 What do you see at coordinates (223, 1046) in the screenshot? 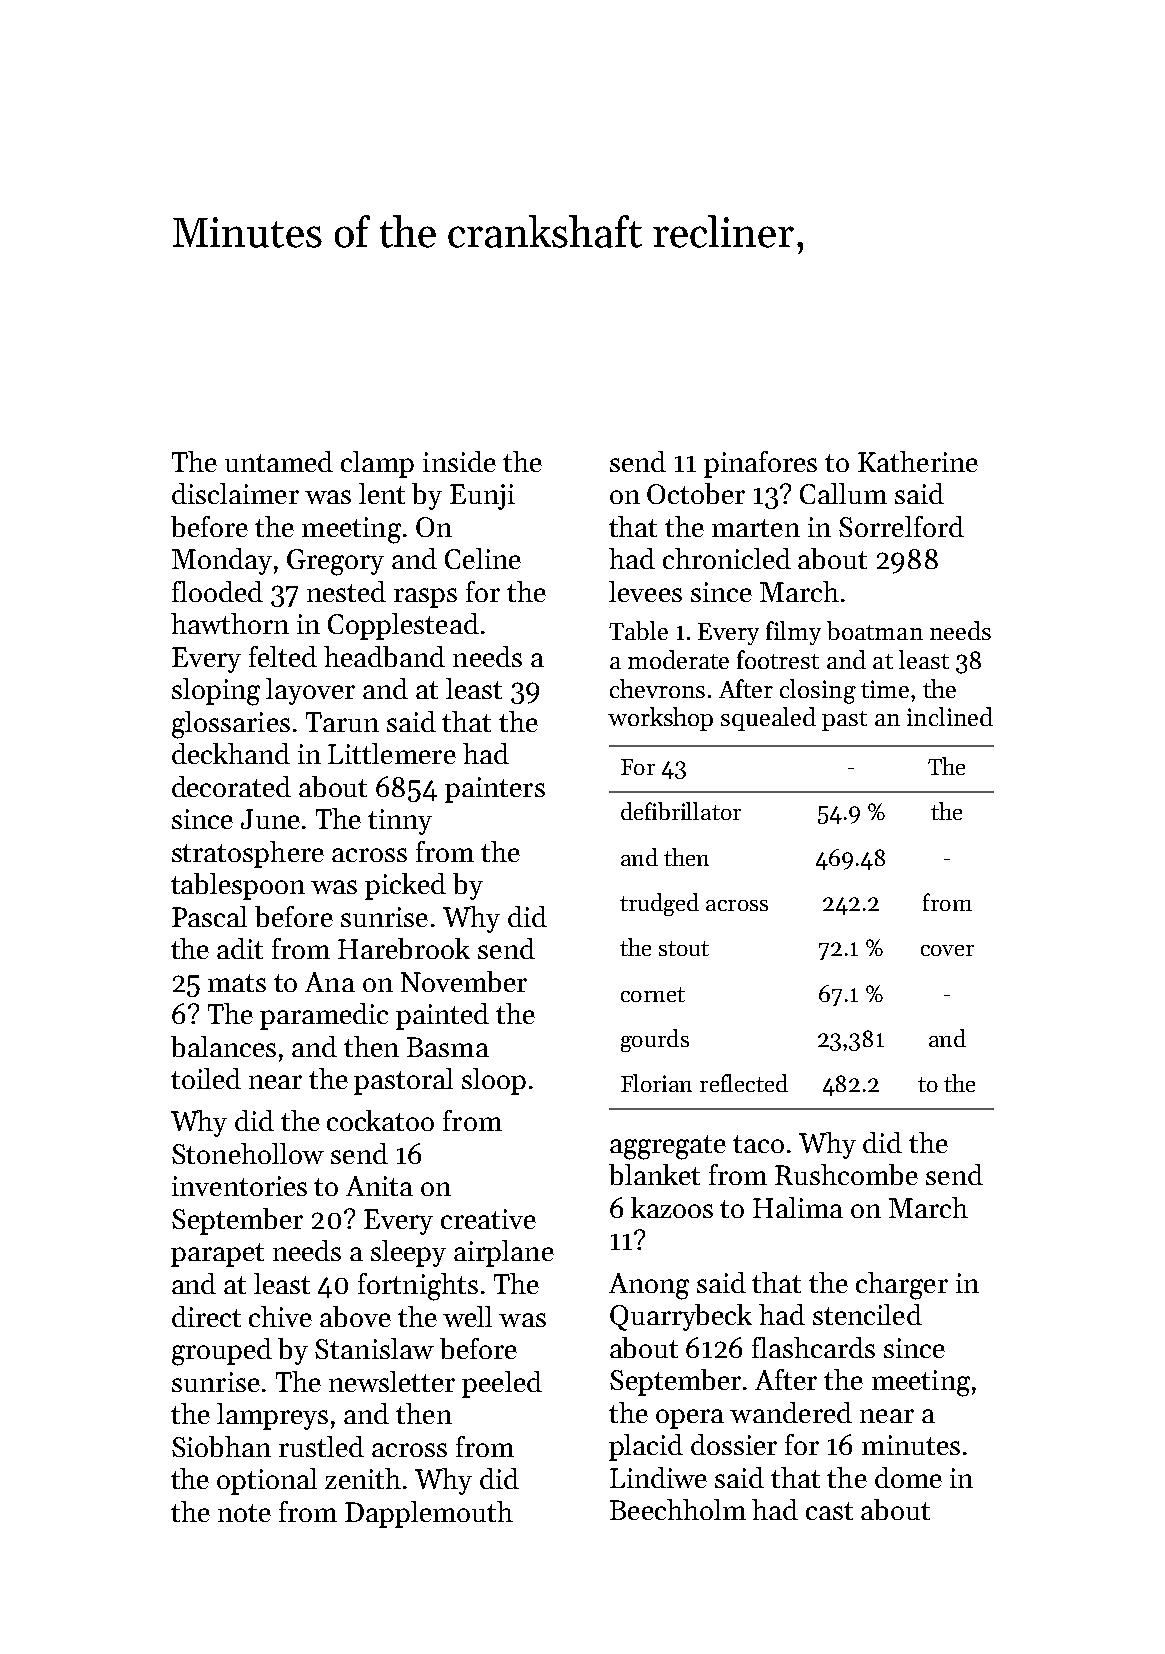
I see `balances` at bounding box center [223, 1046].
